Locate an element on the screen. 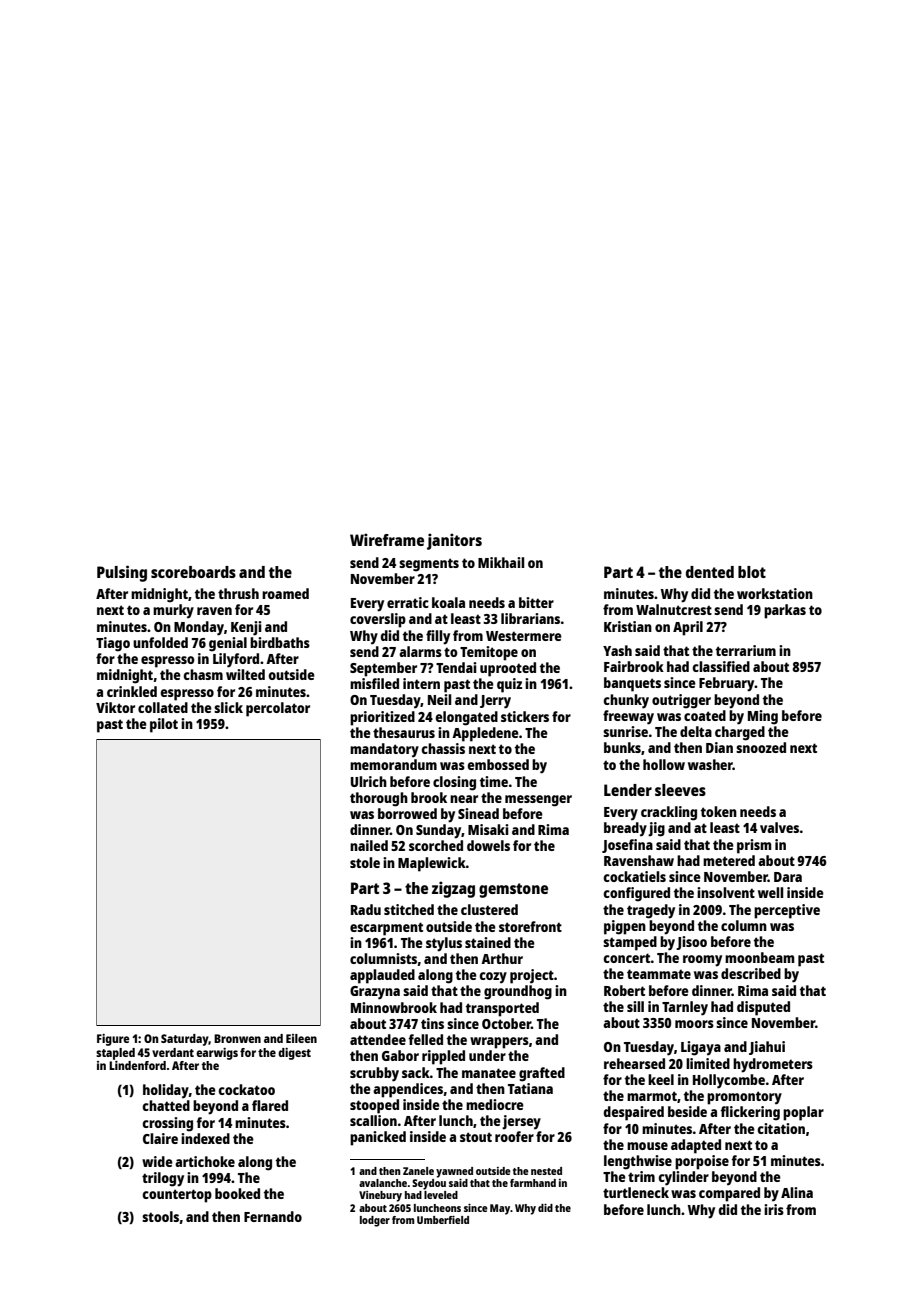  Appledene is located at coordinates (485, 734).
